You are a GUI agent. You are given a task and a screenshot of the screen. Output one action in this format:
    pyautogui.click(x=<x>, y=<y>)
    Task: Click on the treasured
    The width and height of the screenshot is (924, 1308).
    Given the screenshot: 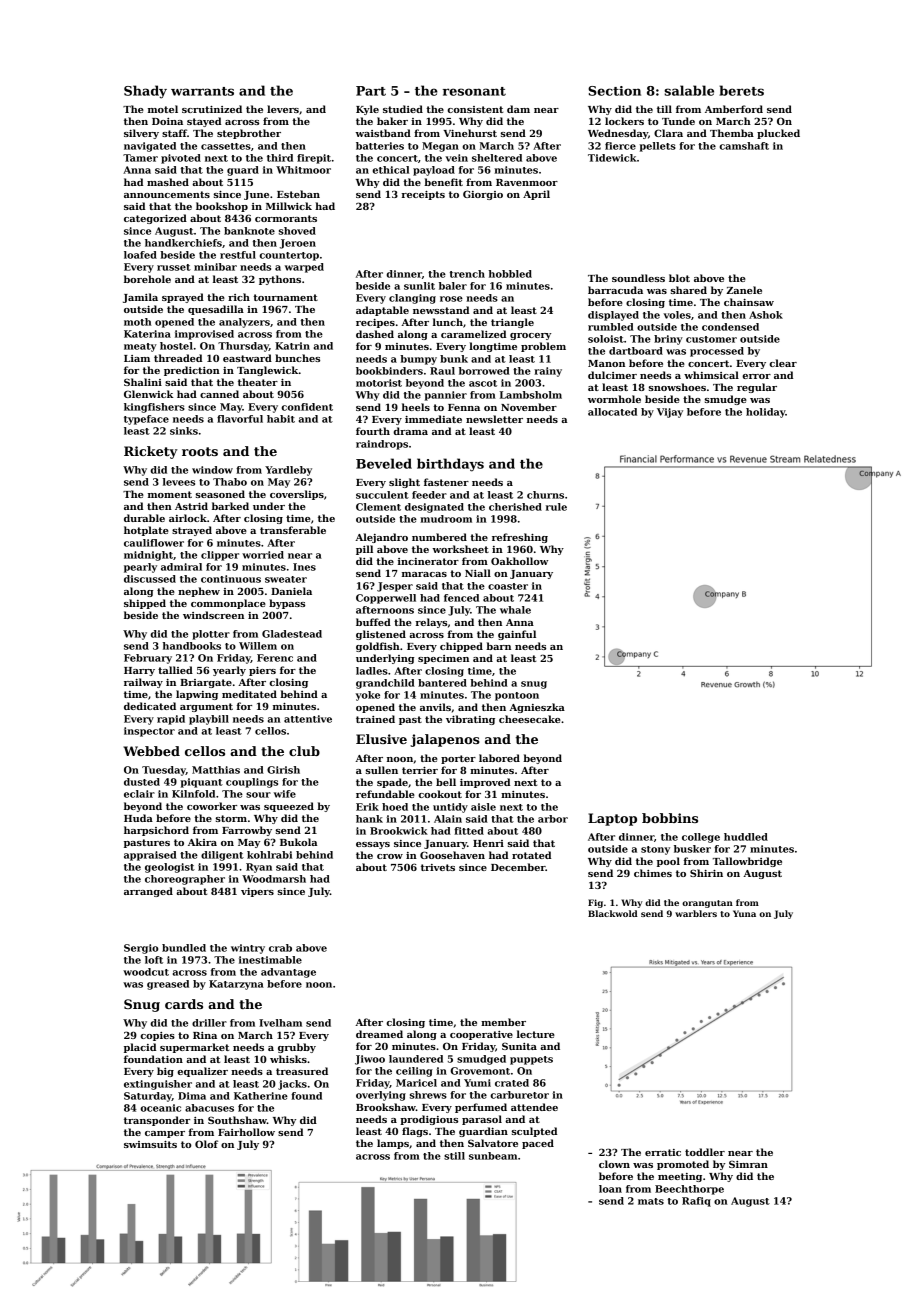 What is the action you would take?
    pyautogui.click(x=302, y=1071)
